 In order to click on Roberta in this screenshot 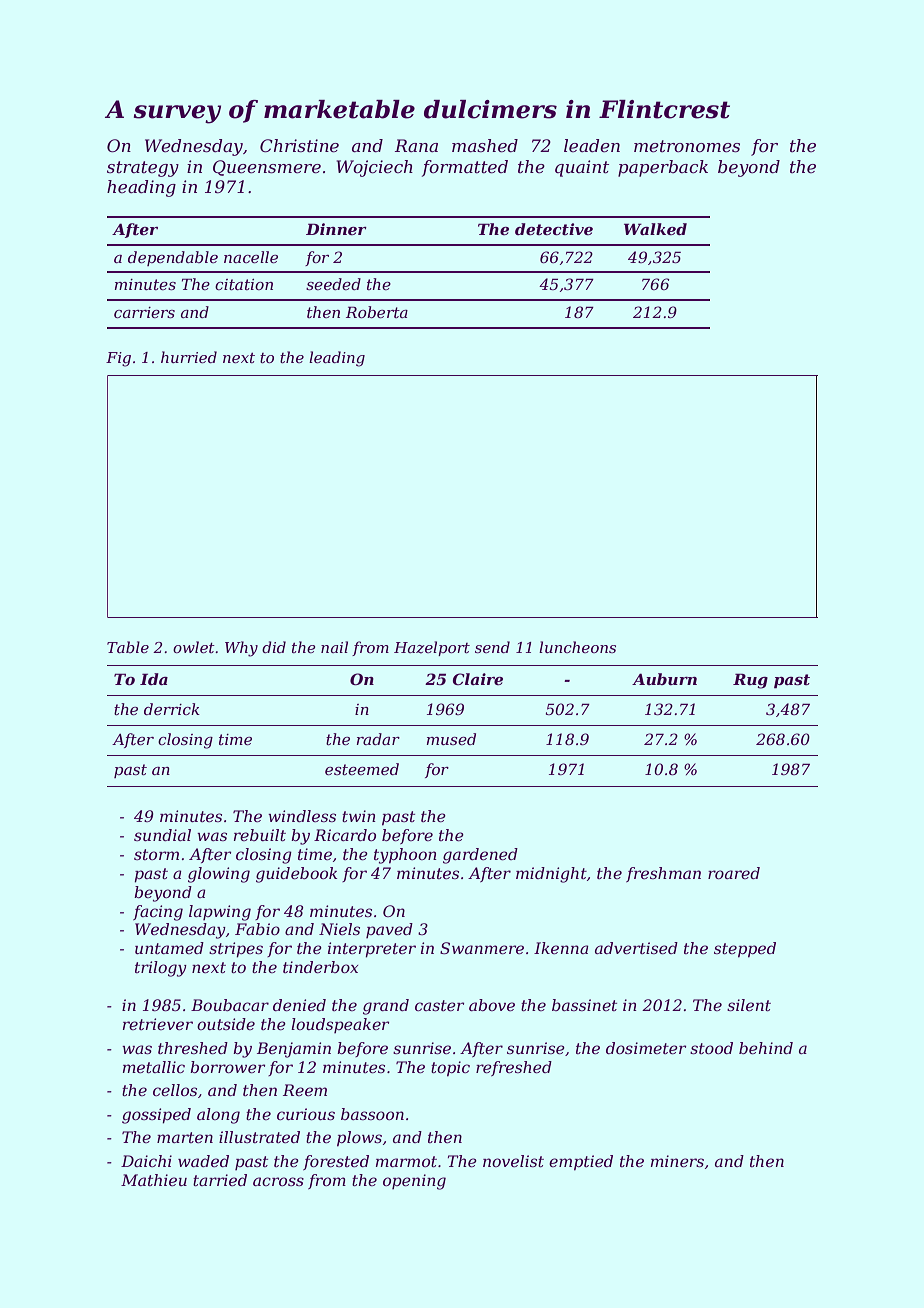, I will do `click(377, 312)`.
